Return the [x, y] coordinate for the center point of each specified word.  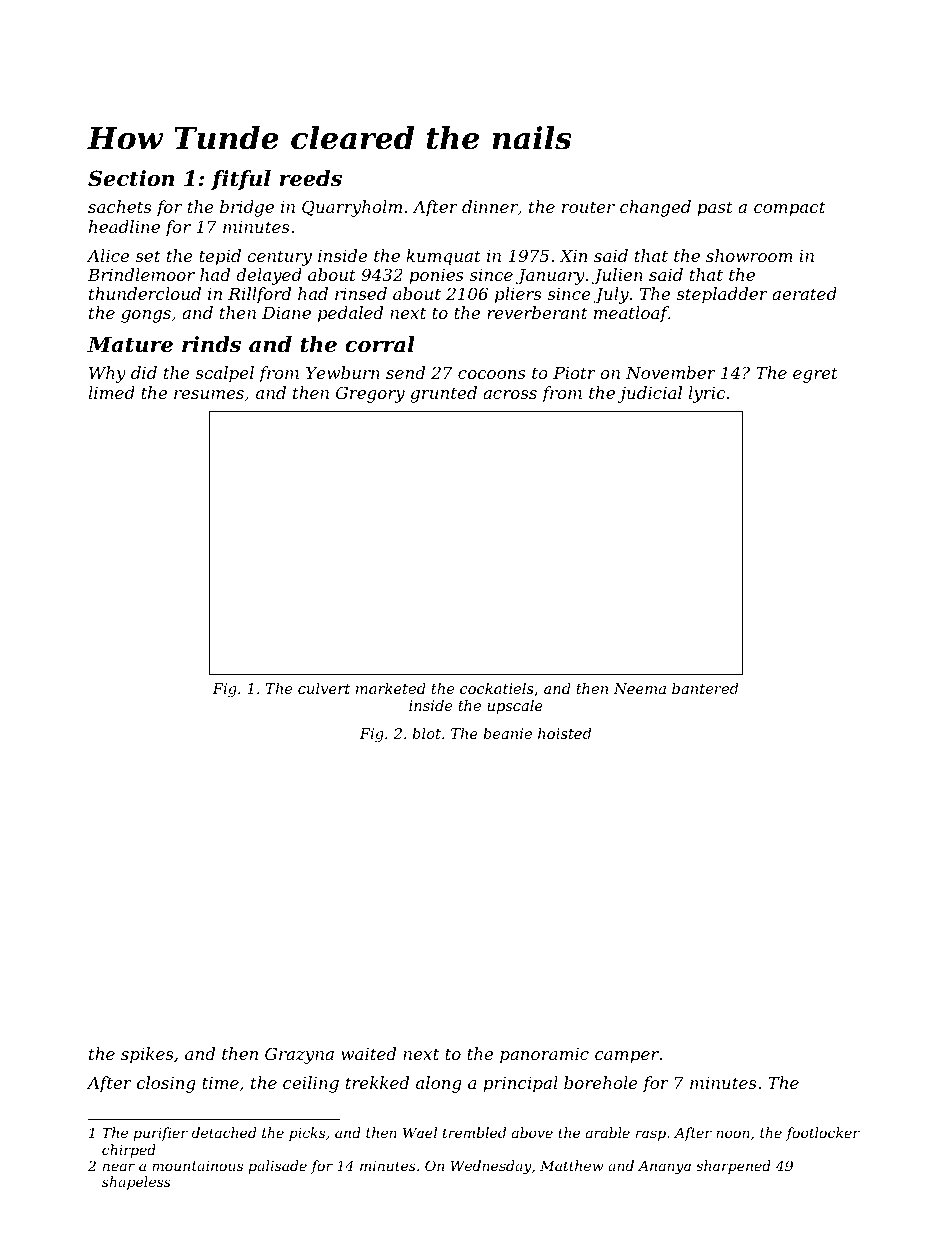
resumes [209, 394]
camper [627, 1057]
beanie [507, 733]
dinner [490, 206]
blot [426, 733]
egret [815, 375]
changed [655, 208]
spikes [147, 1055]
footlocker [823, 1134]
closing [166, 1084]
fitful [241, 180]
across [510, 394]
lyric [707, 394]
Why [107, 374]
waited [368, 1053]
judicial [650, 394]
